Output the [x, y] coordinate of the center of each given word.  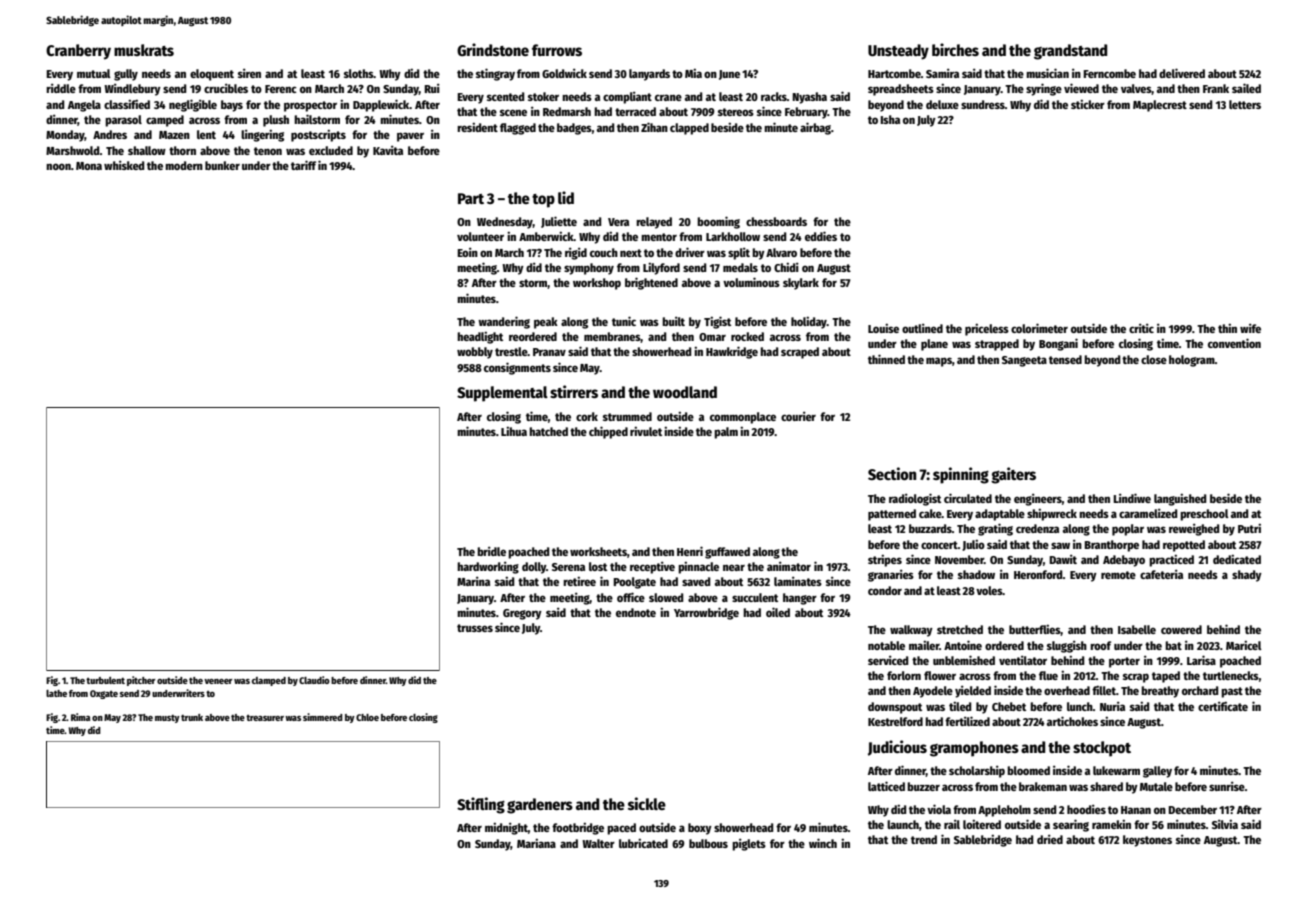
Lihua [514, 431]
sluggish [1067, 646]
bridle [491, 551]
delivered [1182, 73]
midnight [506, 828]
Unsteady [898, 52]
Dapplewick [381, 105]
